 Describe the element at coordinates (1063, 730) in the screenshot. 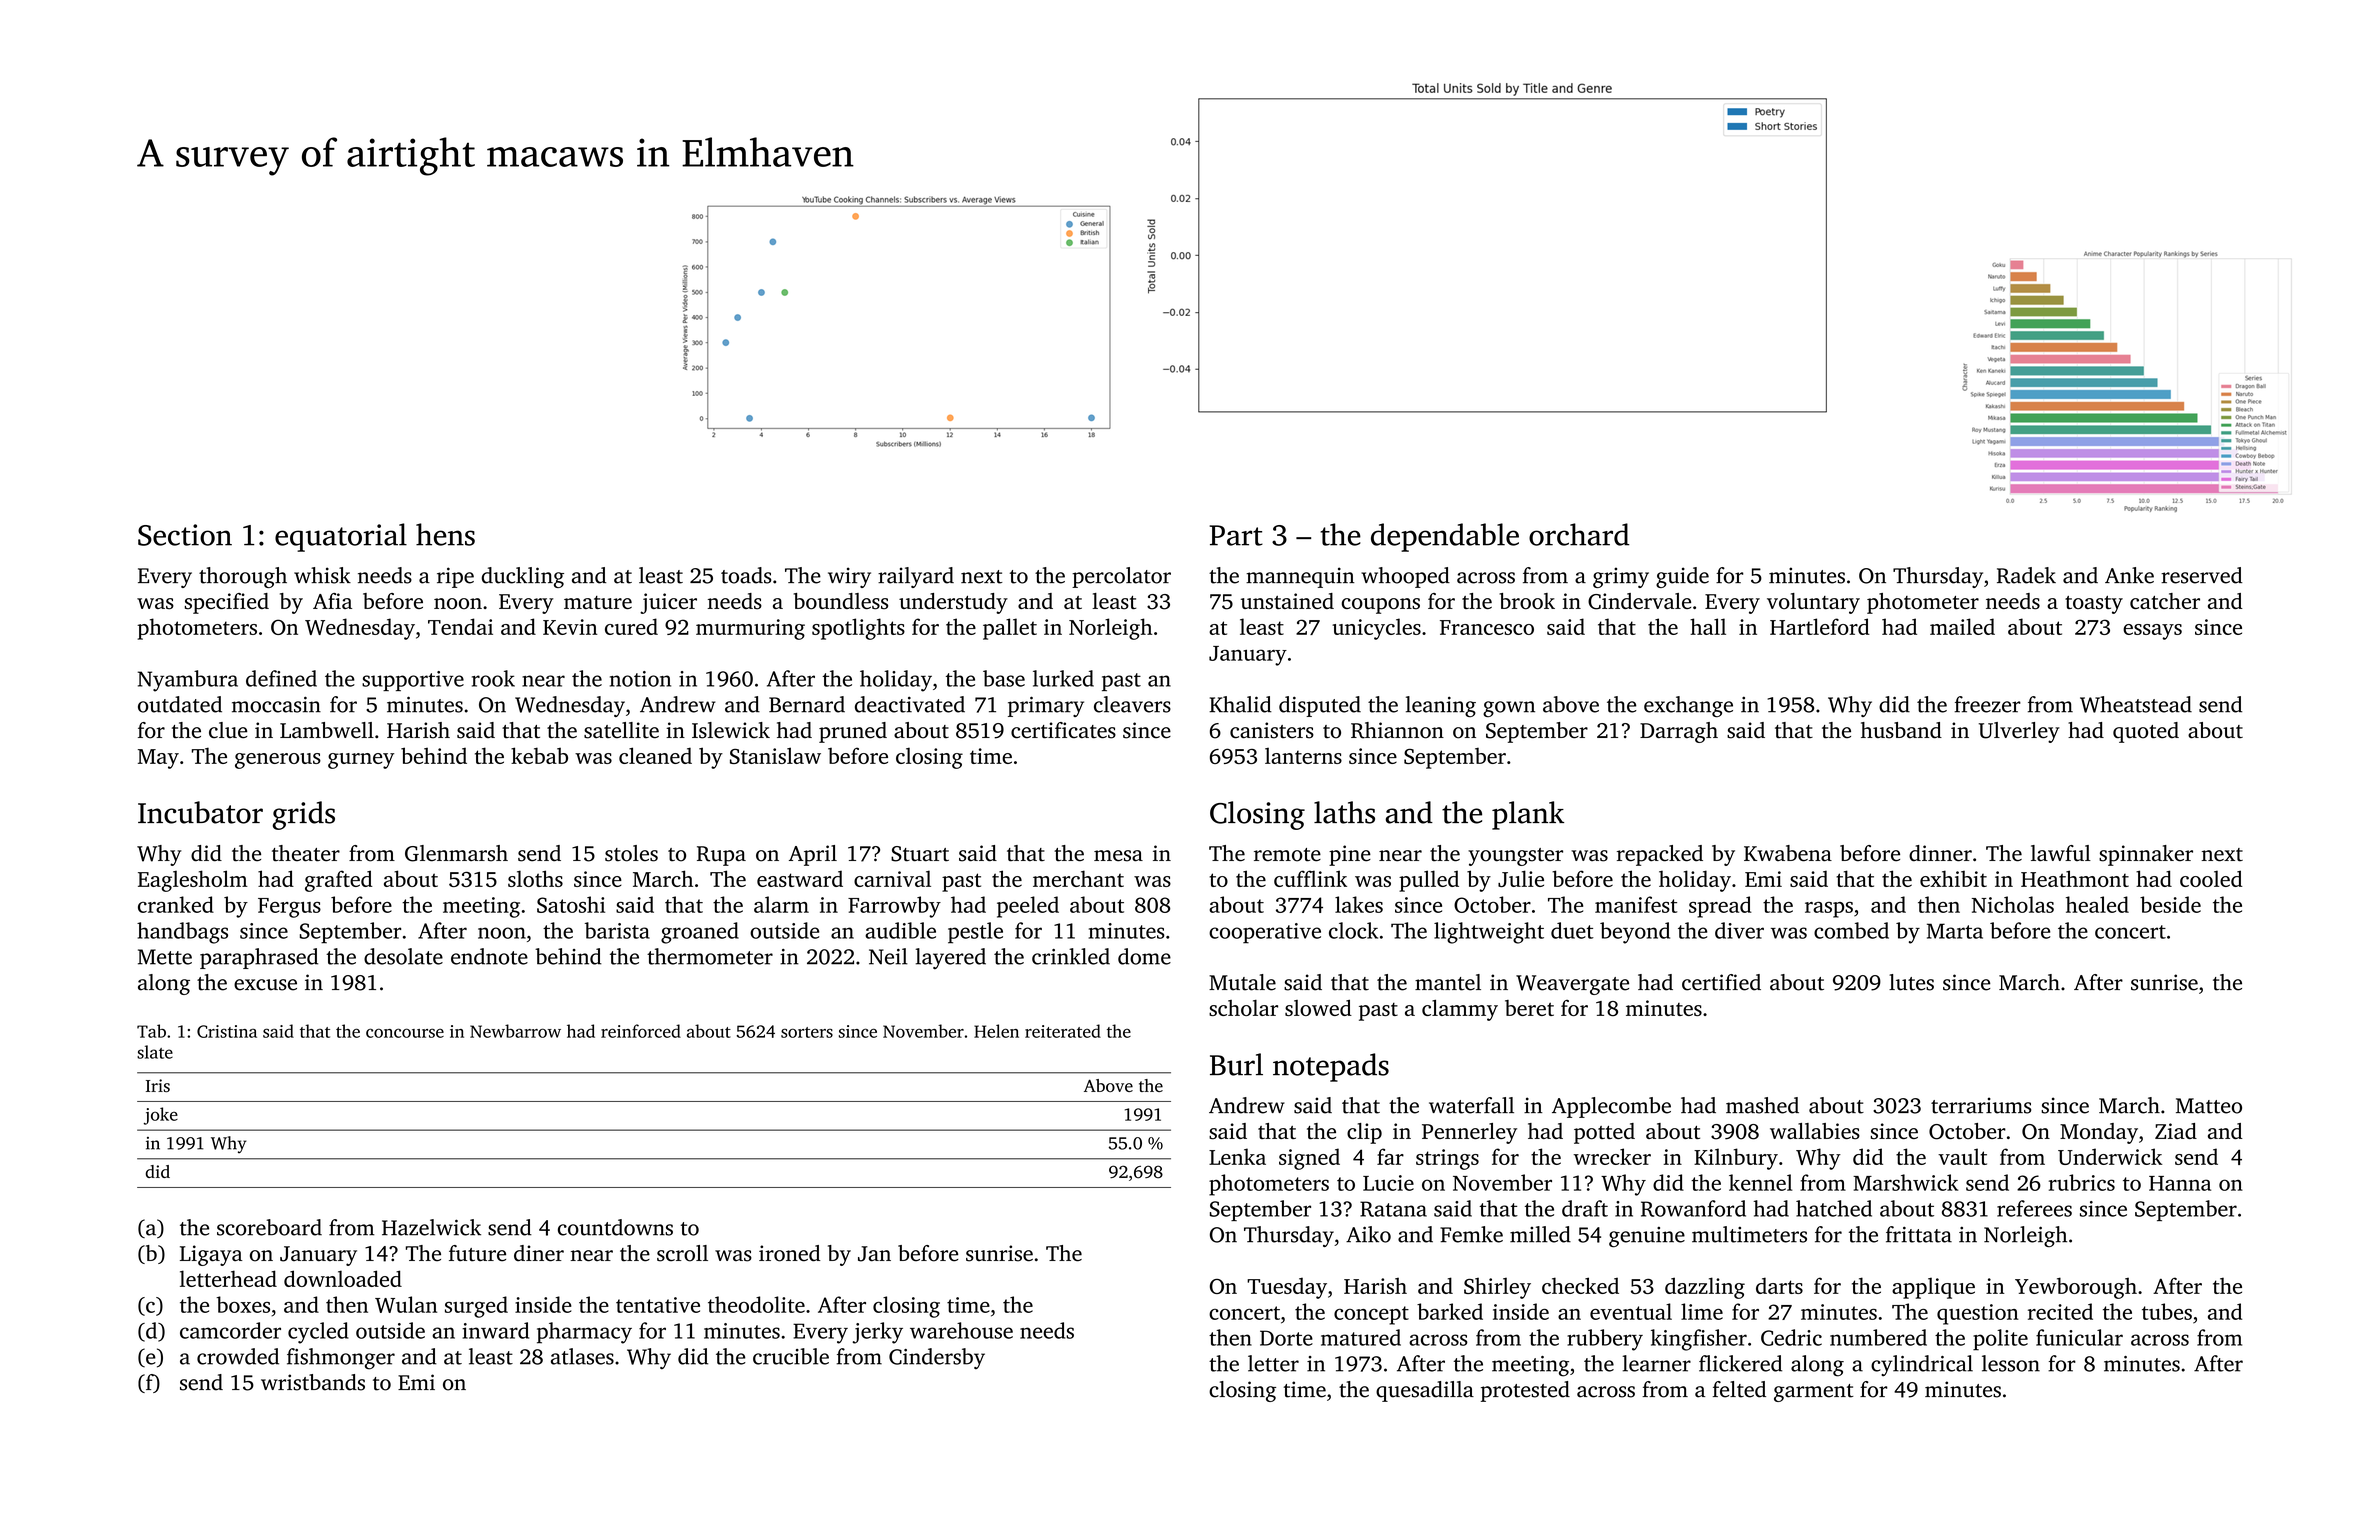

I see `certificates` at that location.
